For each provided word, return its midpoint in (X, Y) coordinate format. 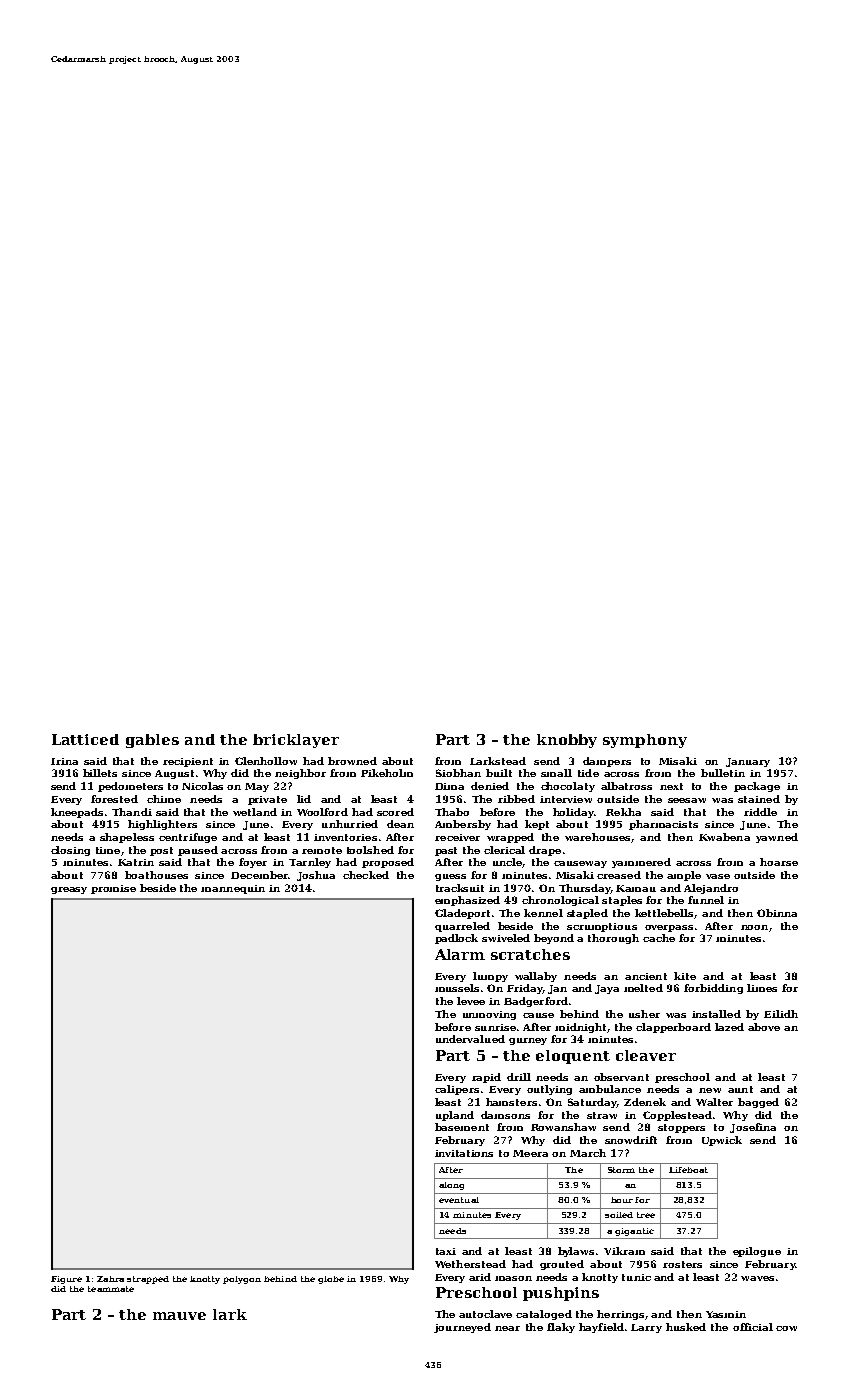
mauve (179, 1316)
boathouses (156, 875)
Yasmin (726, 1314)
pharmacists (663, 825)
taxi (446, 1251)
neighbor (300, 774)
